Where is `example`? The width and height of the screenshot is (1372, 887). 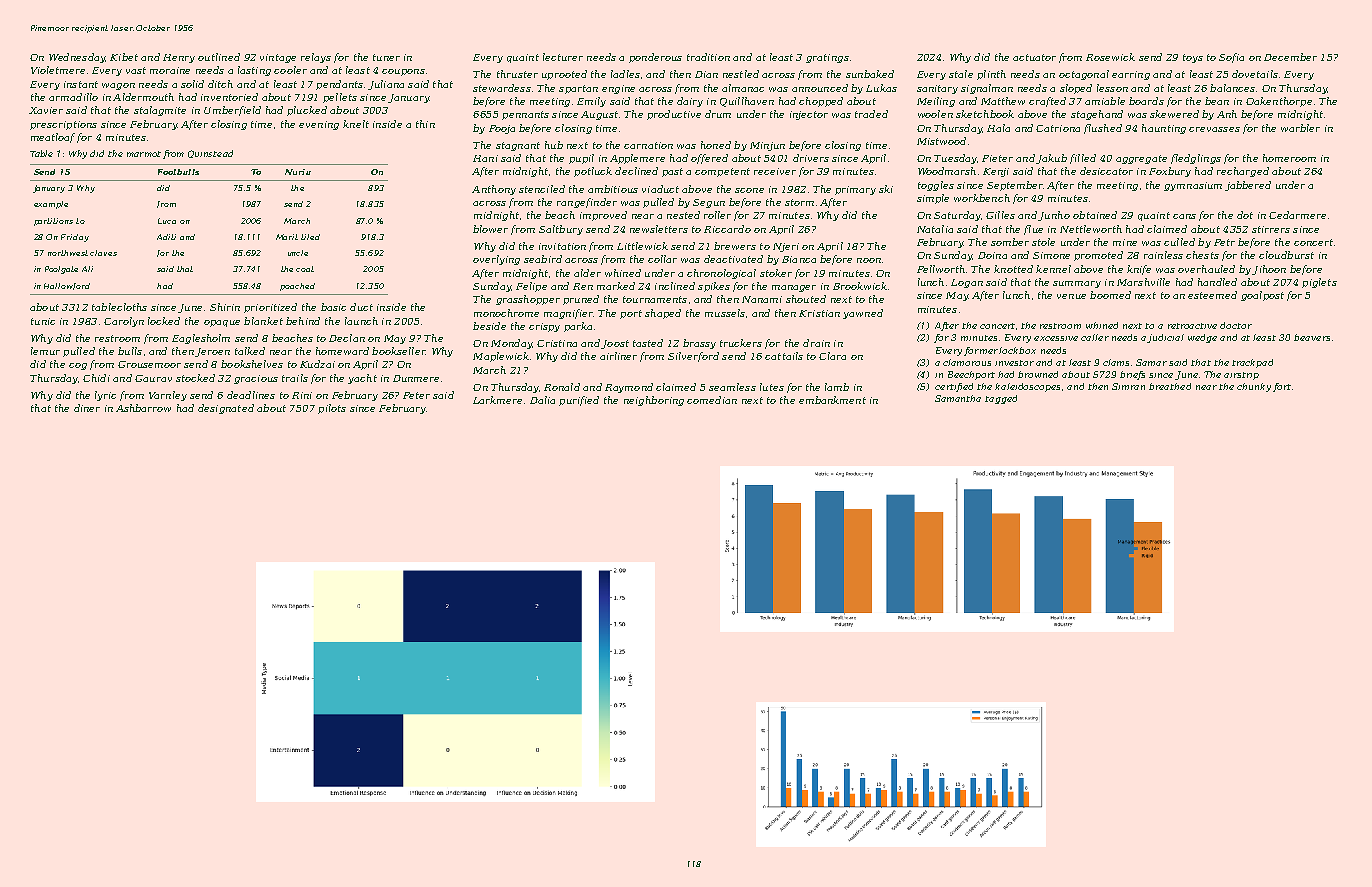 example is located at coordinates (51, 205).
